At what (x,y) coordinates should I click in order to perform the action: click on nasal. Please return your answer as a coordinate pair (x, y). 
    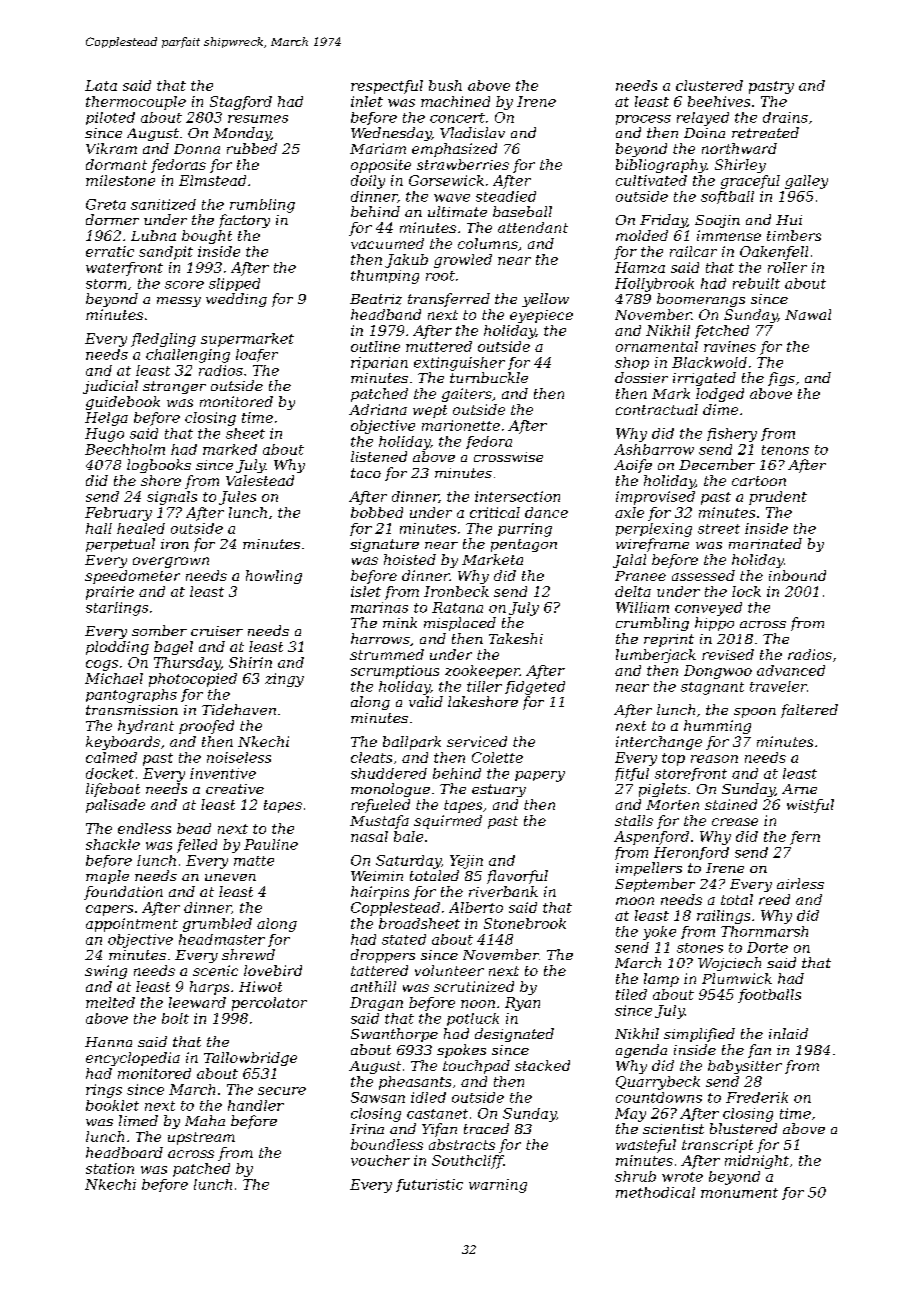
    Looking at the image, I should click on (369, 836).
